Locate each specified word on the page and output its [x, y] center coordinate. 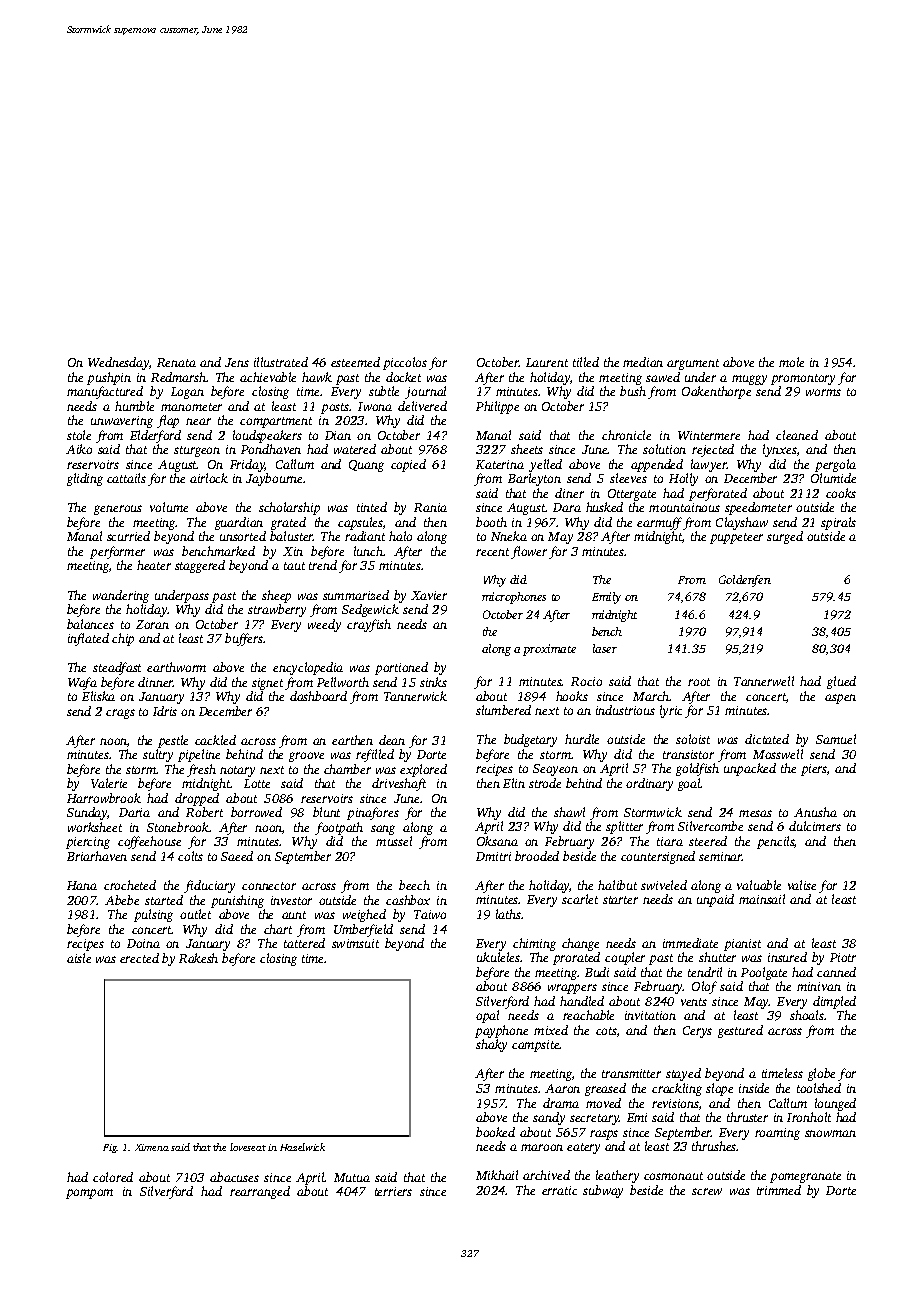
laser [605, 648]
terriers [393, 1191]
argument [693, 364]
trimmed [779, 1190]
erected [139, 958]
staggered [200, 566]
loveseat [248, 1147]
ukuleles [498, 957]
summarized [356, 595]
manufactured [105, 392]
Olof [704, 987]
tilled [586, 362]
